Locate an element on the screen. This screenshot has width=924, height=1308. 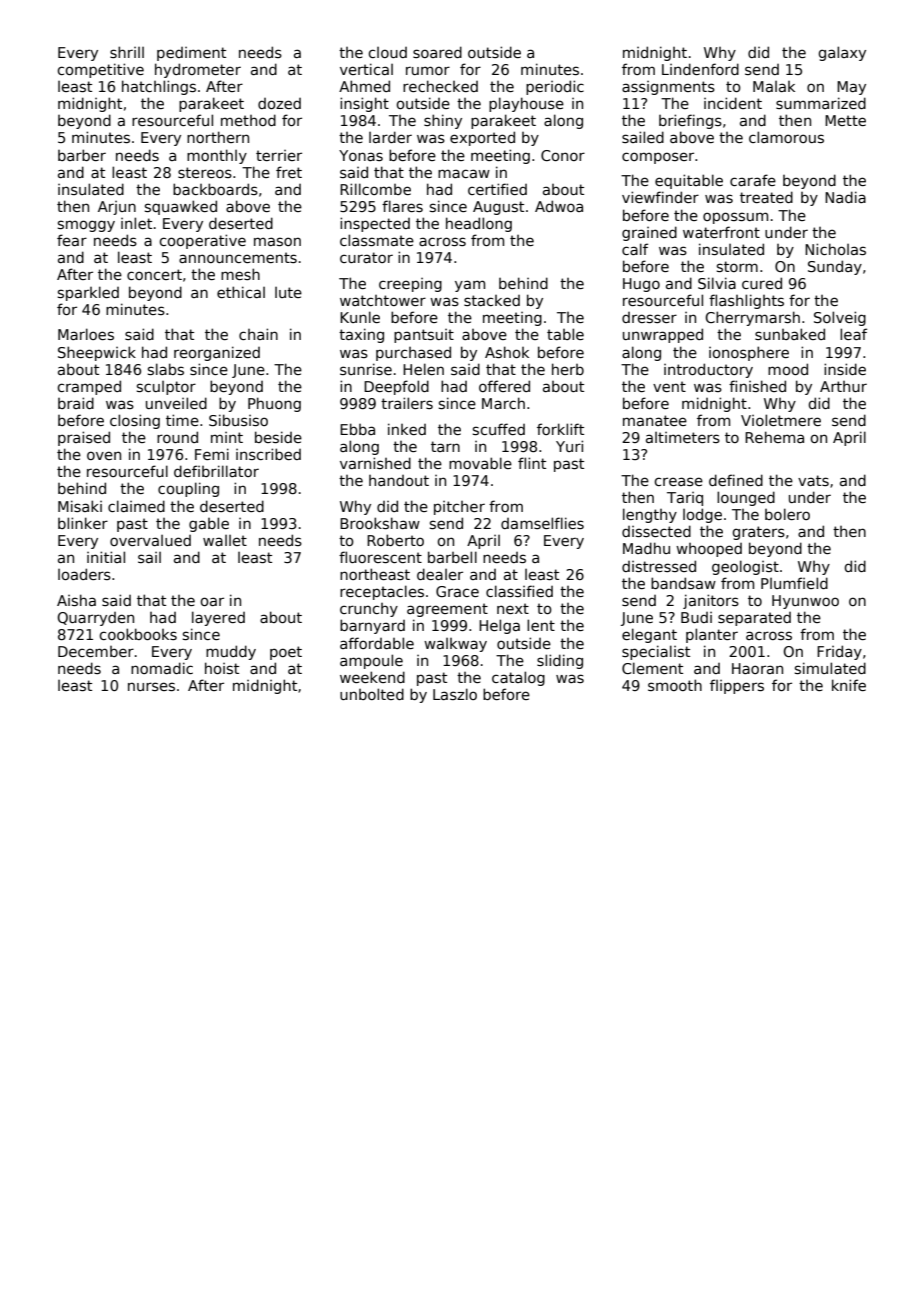
Laszlo is located at coordinates (455, 694).
